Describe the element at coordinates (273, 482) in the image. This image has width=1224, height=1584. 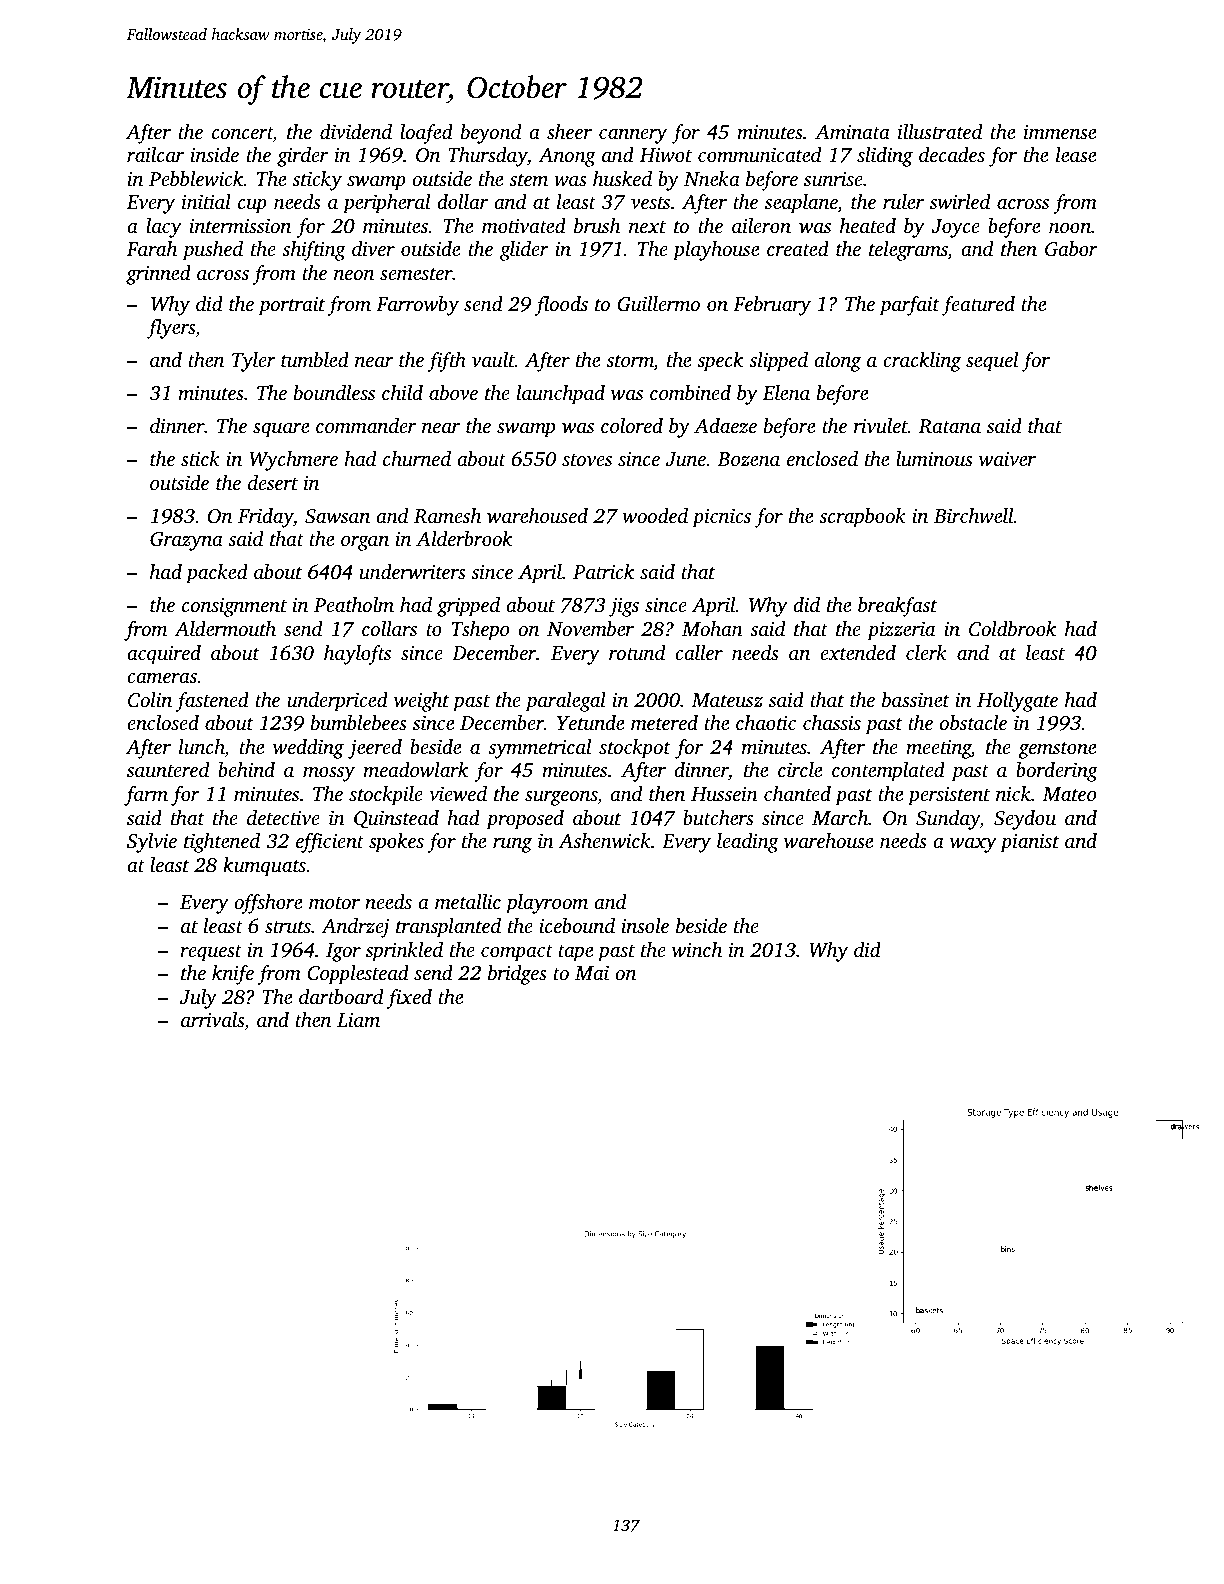
I see `desert` at that location.
